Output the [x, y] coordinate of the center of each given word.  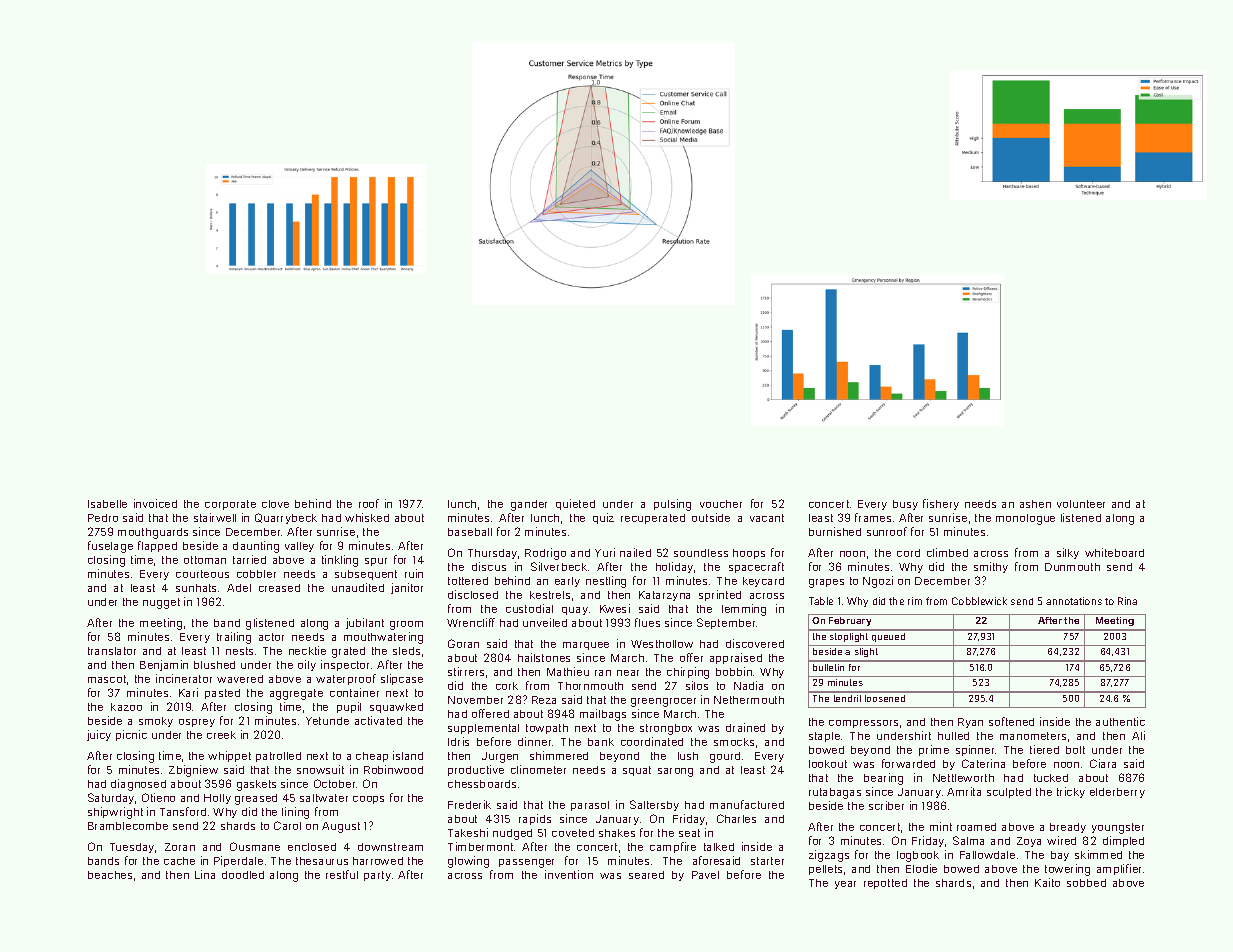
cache [179, 861]
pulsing [672, 505]
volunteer [1081, 504]
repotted [885, 884]
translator [112, 651]
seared [646, 875]
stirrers [466, 671]
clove [275, 504]
